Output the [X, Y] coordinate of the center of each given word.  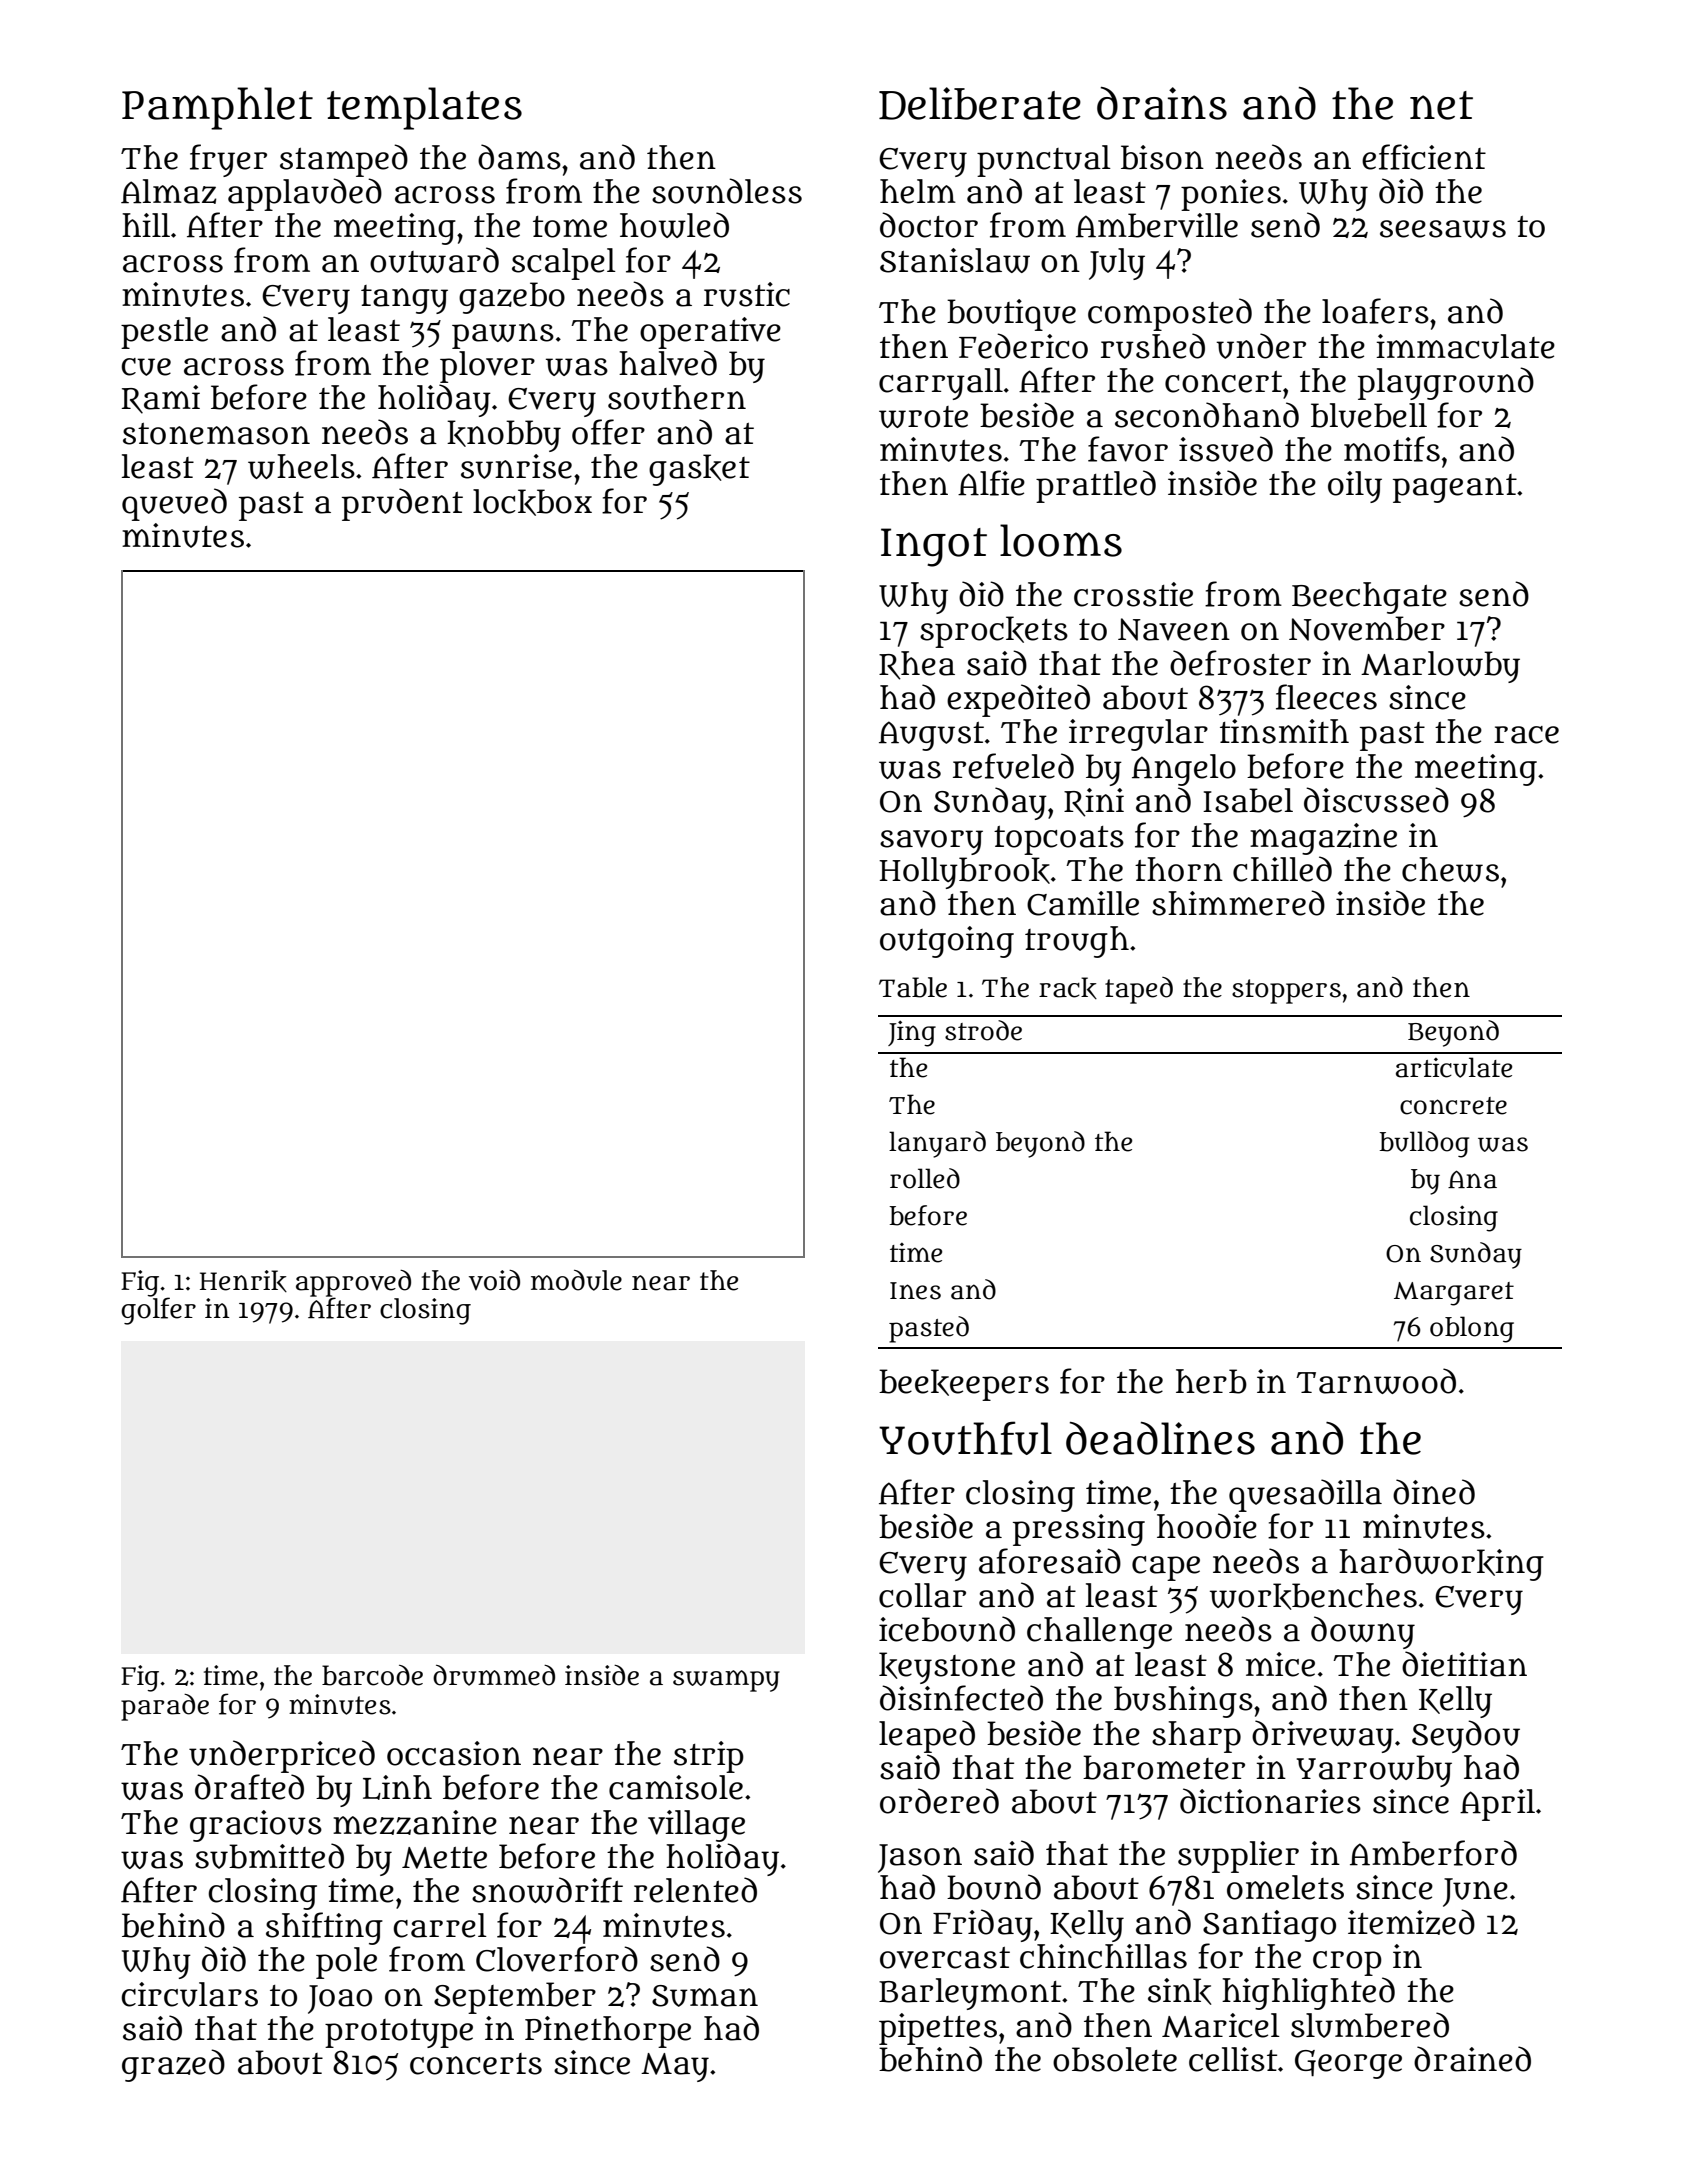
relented [695, 1890]
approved [353, 1283]
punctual [1044, 161]
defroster [1240, 663]
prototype [399, 2033]
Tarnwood [1376, 1381]
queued [174, 504]
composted [1170, 314]
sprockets [994, 632]
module [576, 1280]
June [1475, 1892]
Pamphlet [217, 108]
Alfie [991, 483]
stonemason [216, 434]
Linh [397, 1787]
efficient [1424, 157]
